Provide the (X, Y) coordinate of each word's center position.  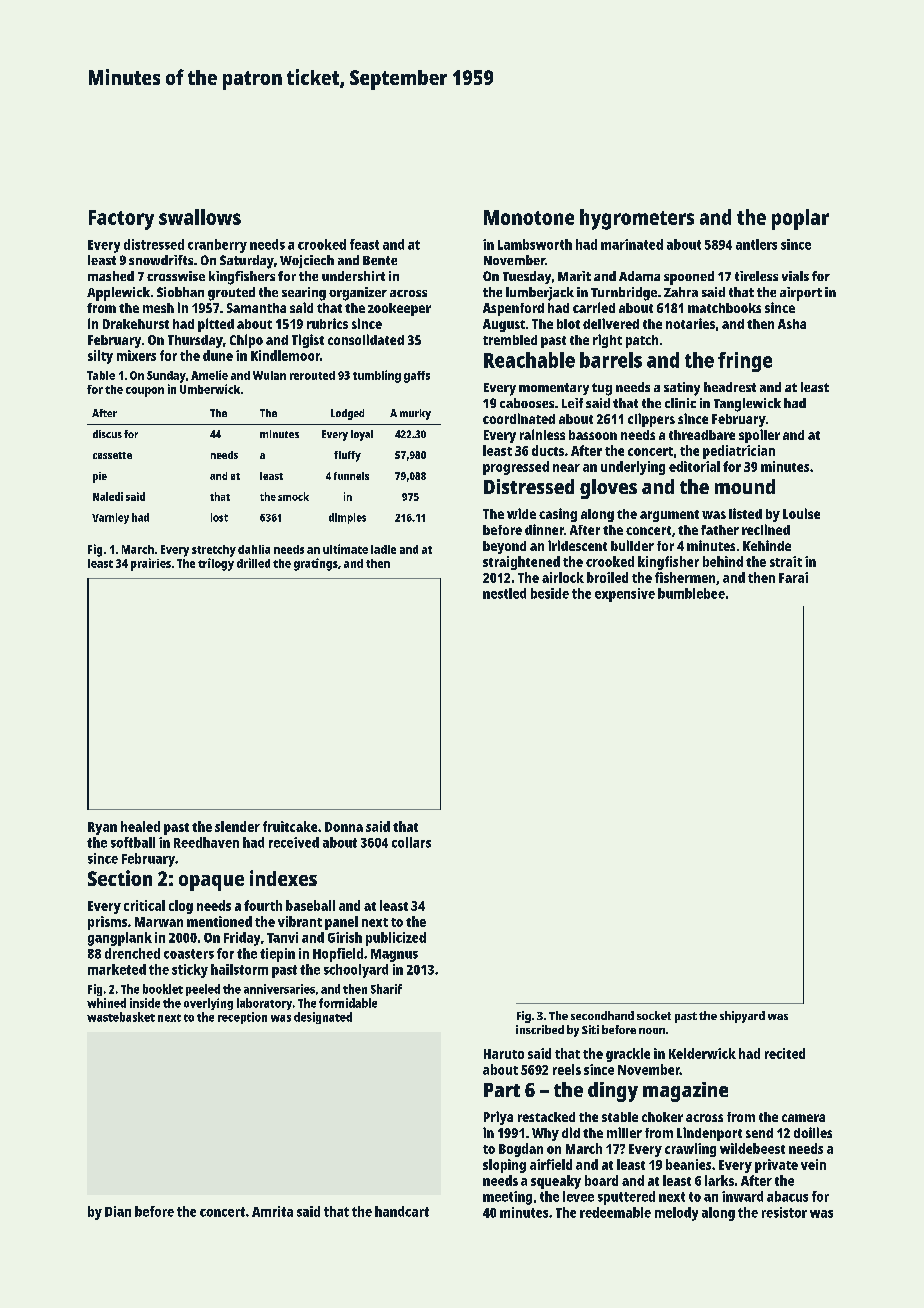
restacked (546, 1117)
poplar (800, 219)
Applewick (118, 294)
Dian (118, 1211)
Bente (380, 260)
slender (237, 826)
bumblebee (691, 593)
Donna (344, 827)
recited (785, 1053)
